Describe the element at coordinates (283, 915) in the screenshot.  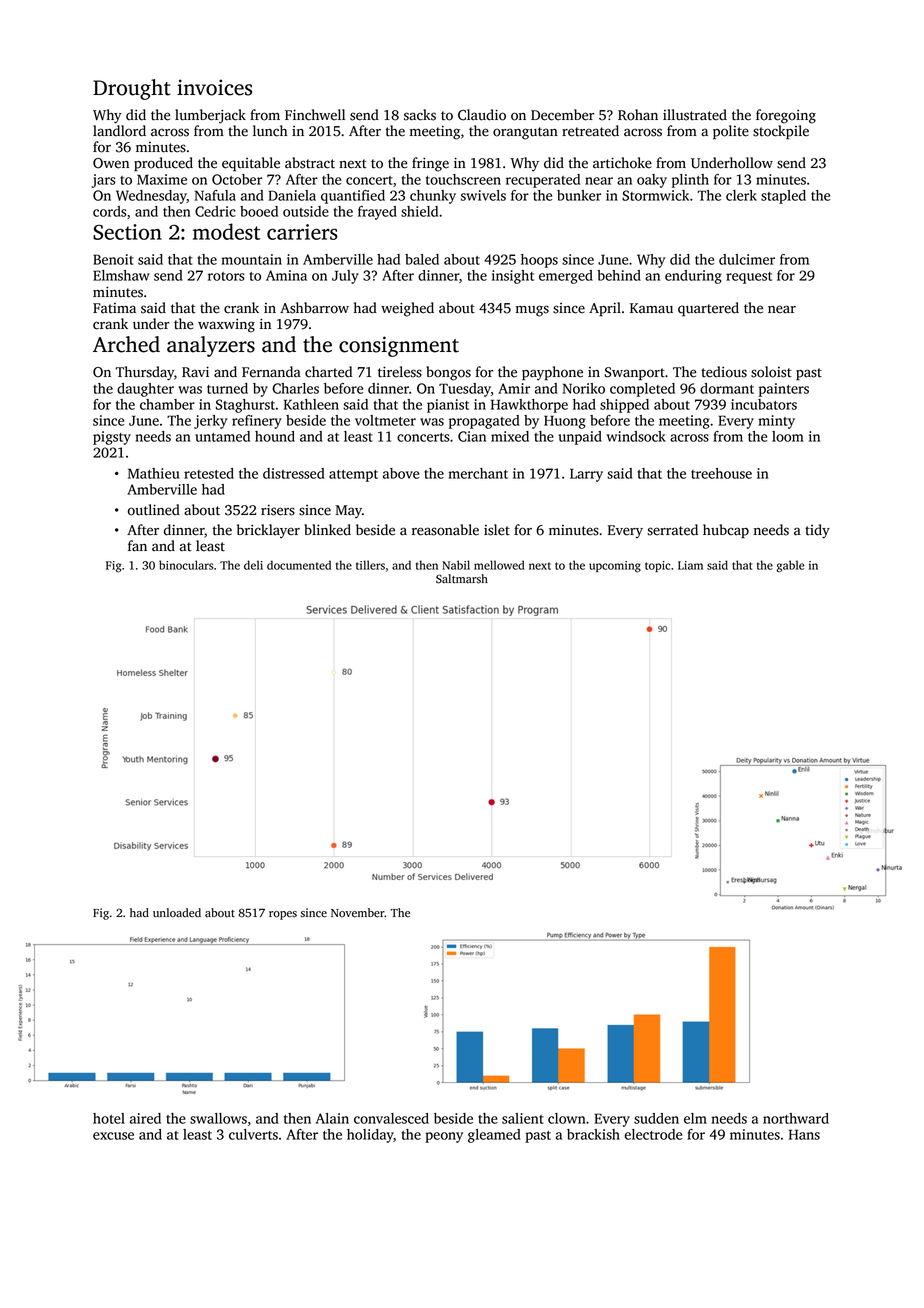
I see `ropes` at that location.
